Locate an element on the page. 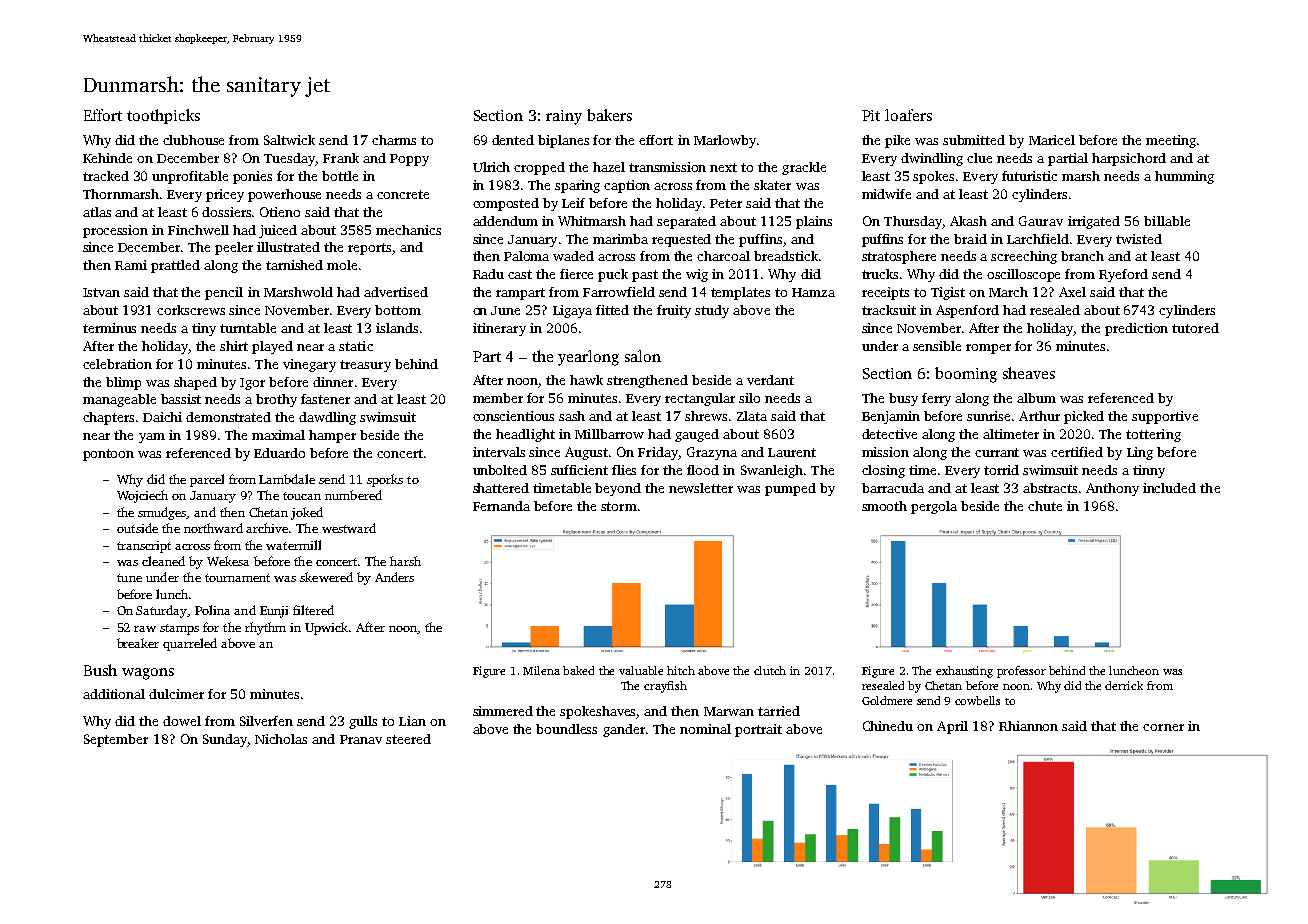  skewered is located at coordinates (326, 577).
